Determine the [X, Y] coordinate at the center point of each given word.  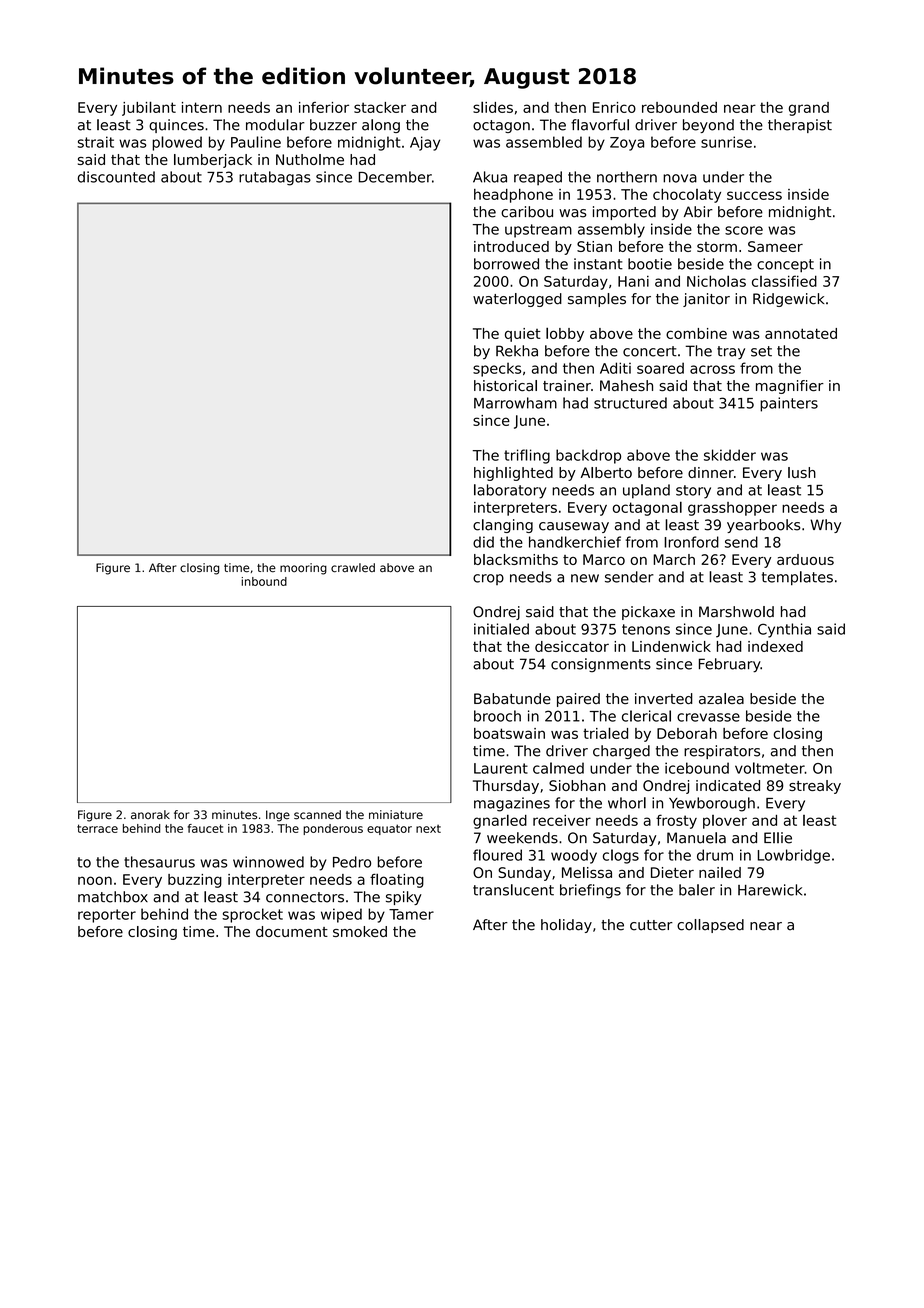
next [428, 829]
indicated [728, 785]
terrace [97, 828]
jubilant [149, 108]
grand [809, 109]
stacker [380, 107]
